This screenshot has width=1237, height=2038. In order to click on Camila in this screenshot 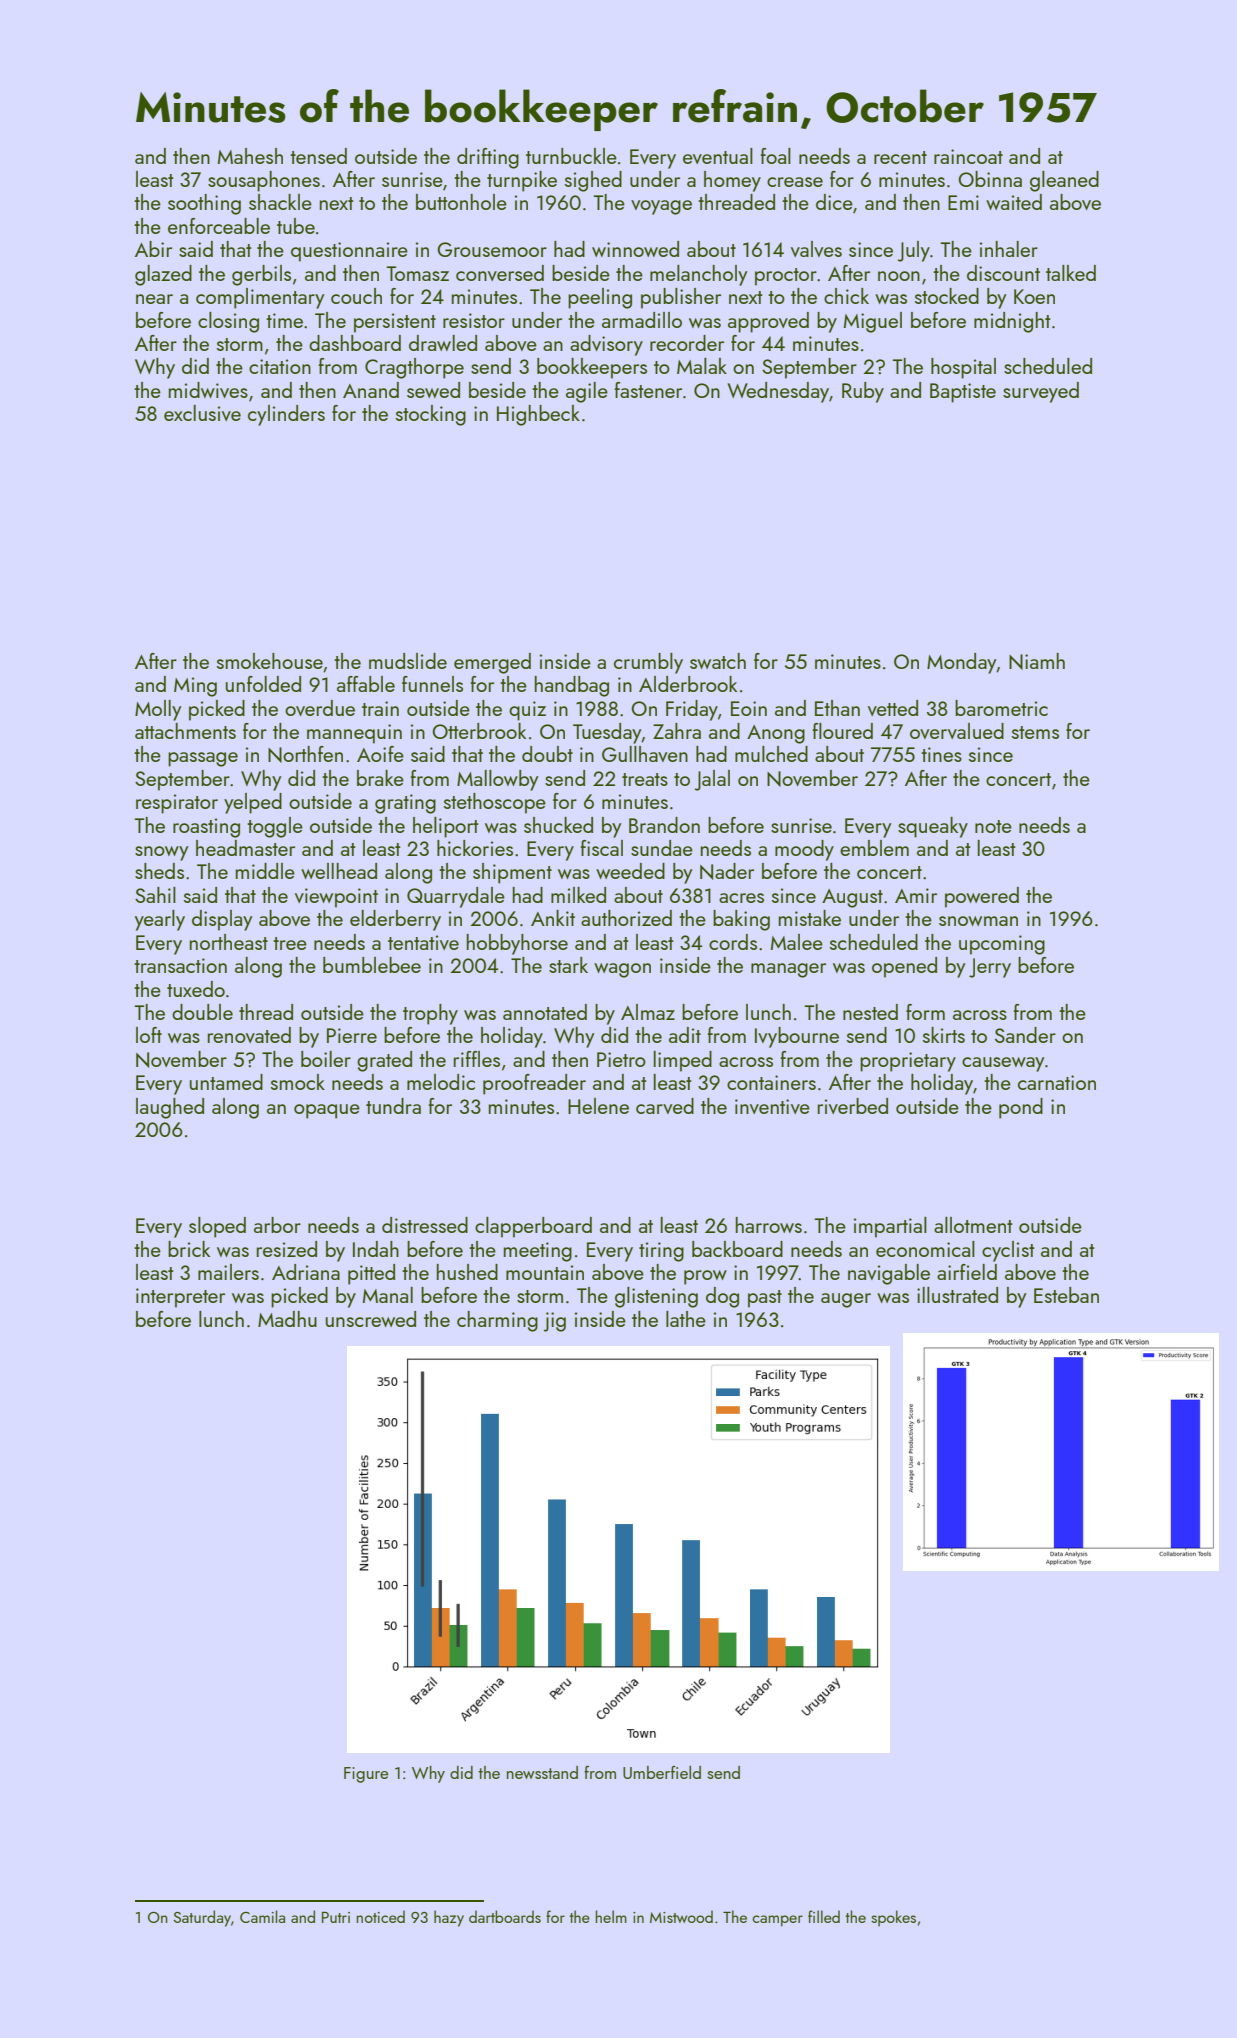, I will do `click(262, 1916)`.
